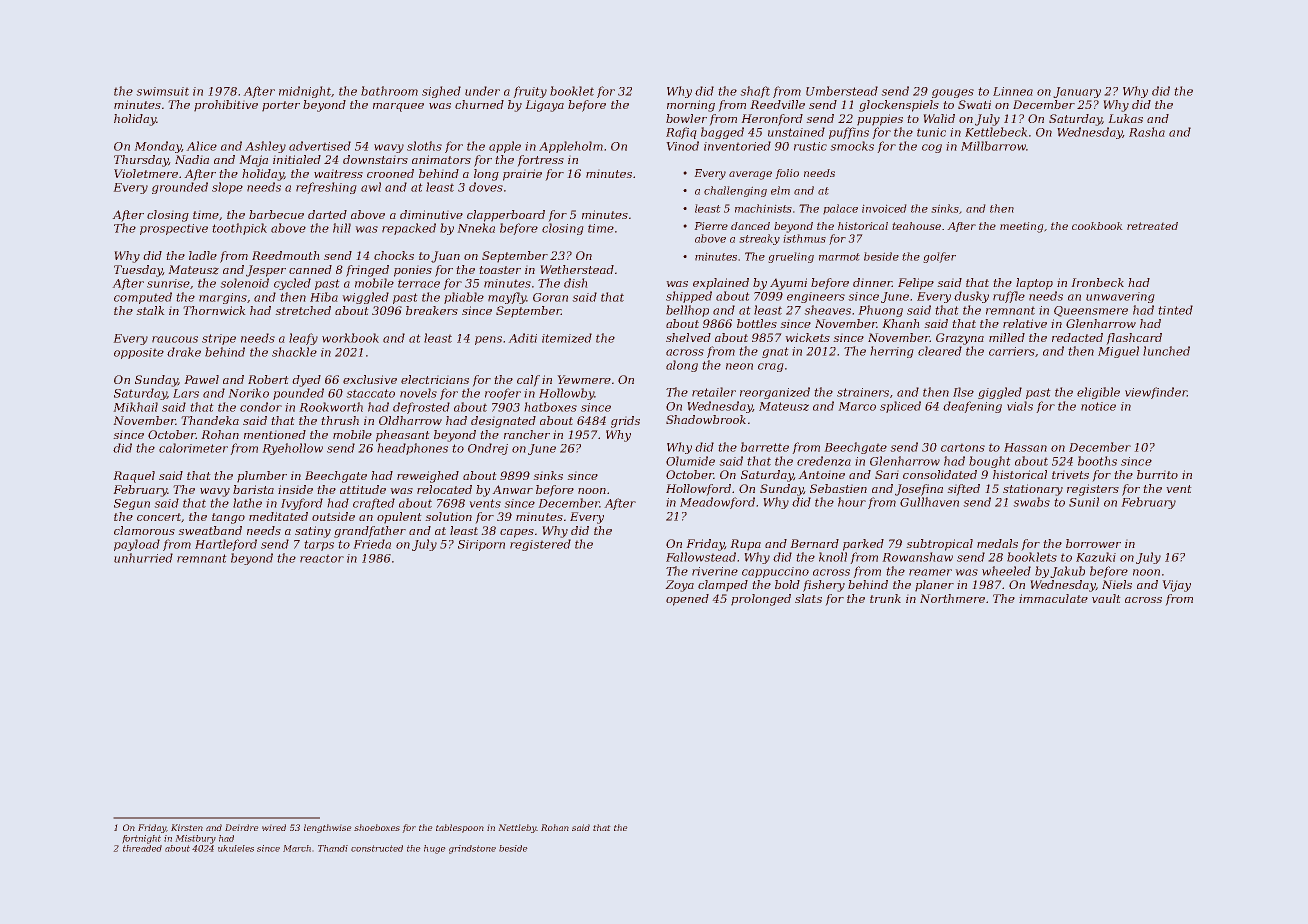 This screenshot has height=924, width=1308. Describe the element at coordinates (1175, 310) in the screenshot. I see `tinted` at that location.
